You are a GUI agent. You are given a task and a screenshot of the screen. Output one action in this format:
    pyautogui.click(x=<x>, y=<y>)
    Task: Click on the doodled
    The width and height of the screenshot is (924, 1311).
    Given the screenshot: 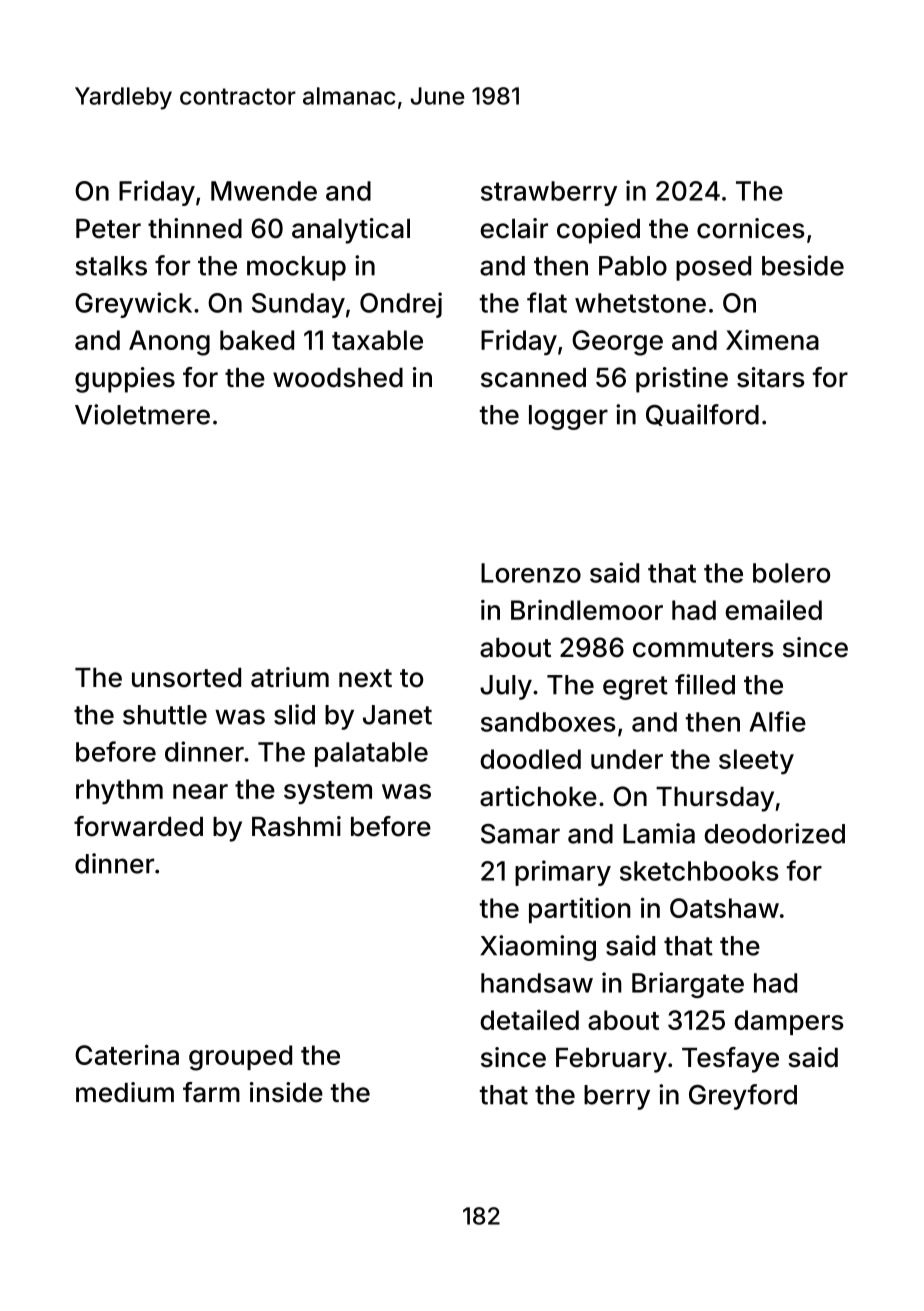 What is the action you would take?
    pyautogui.click(x=530, y=759)
